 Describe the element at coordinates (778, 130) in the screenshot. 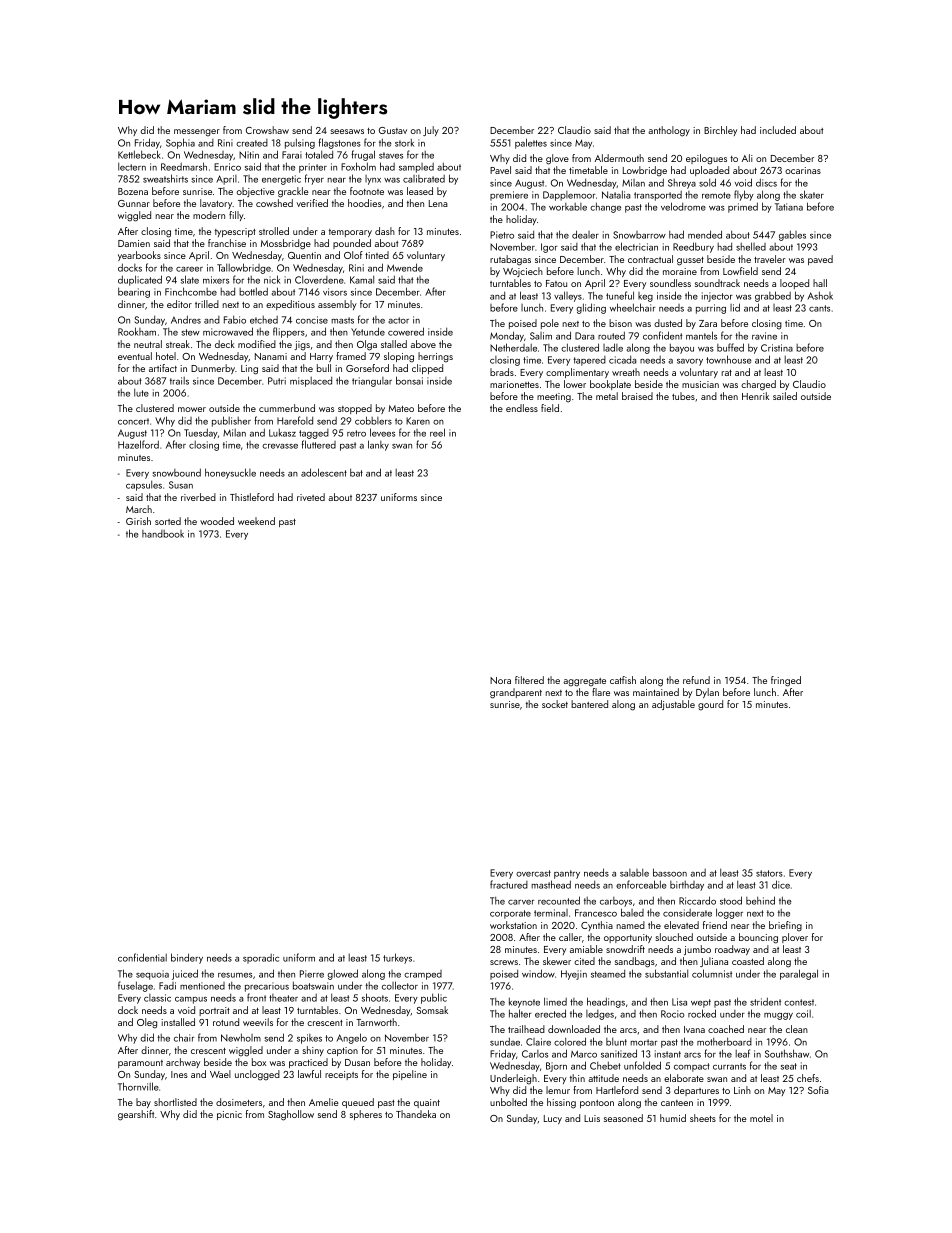

I see `included` at that location.
